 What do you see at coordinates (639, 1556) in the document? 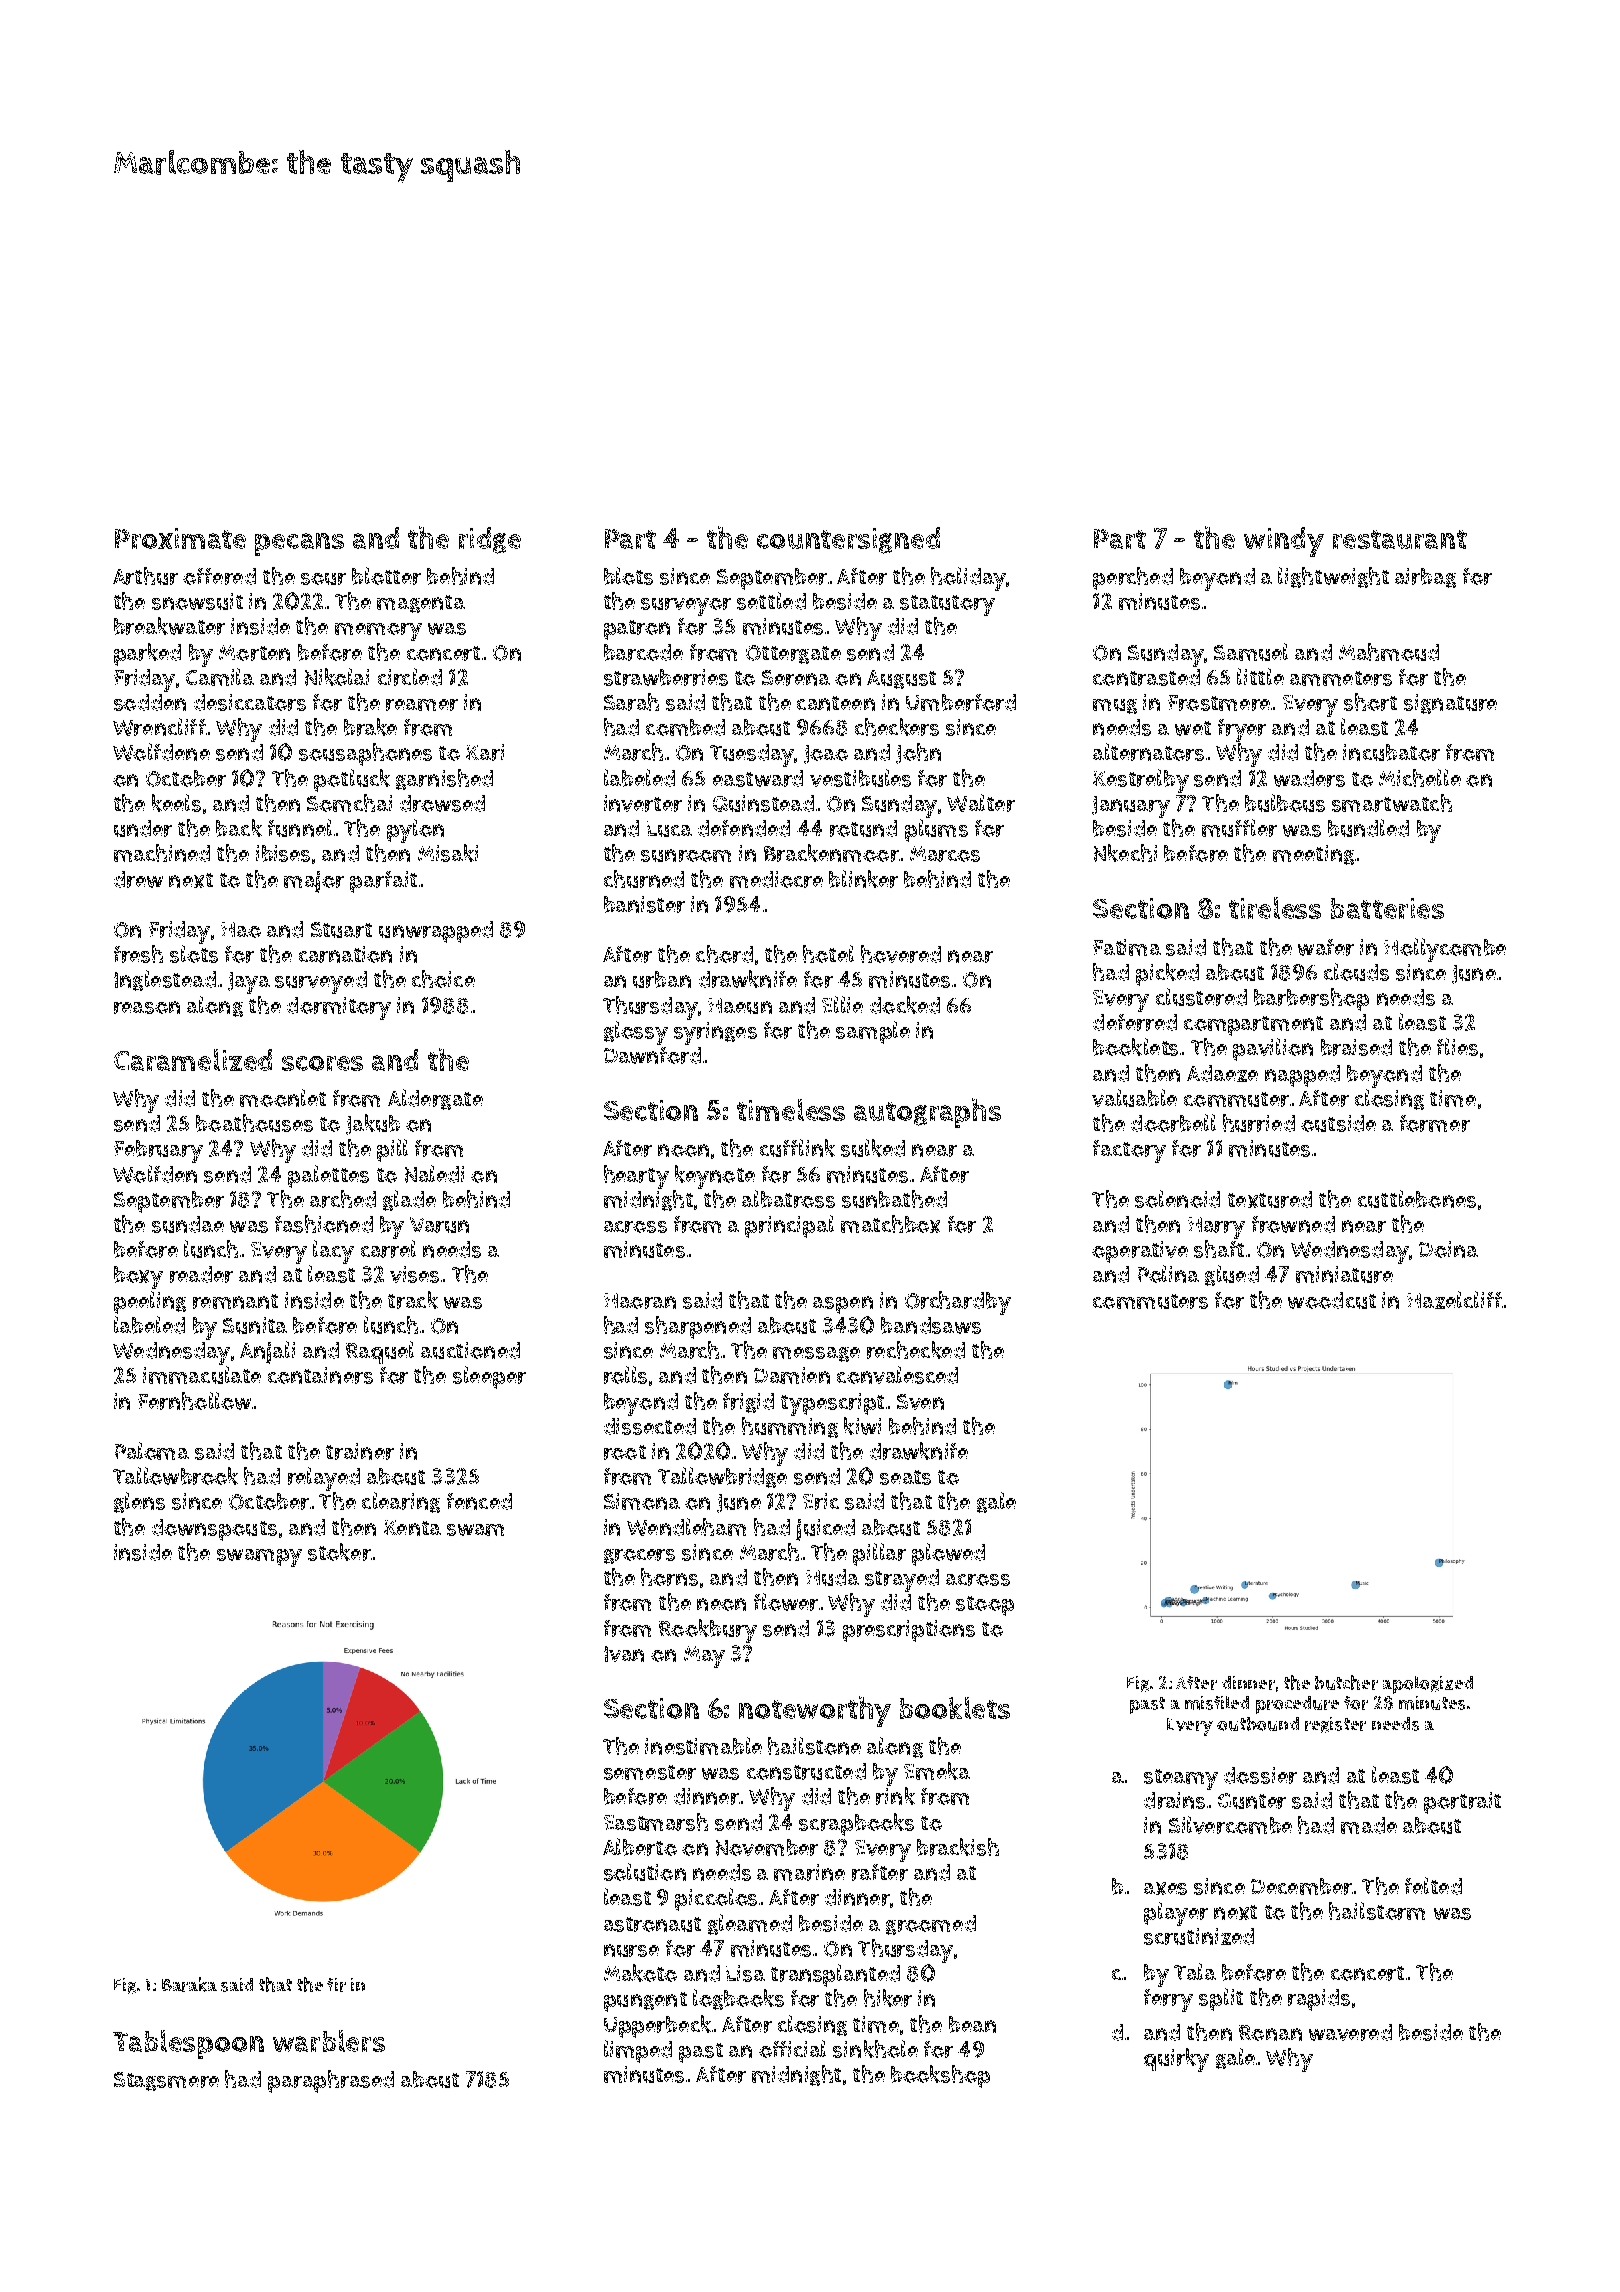
I see `grocers` at bounding box center [639, 1556].
